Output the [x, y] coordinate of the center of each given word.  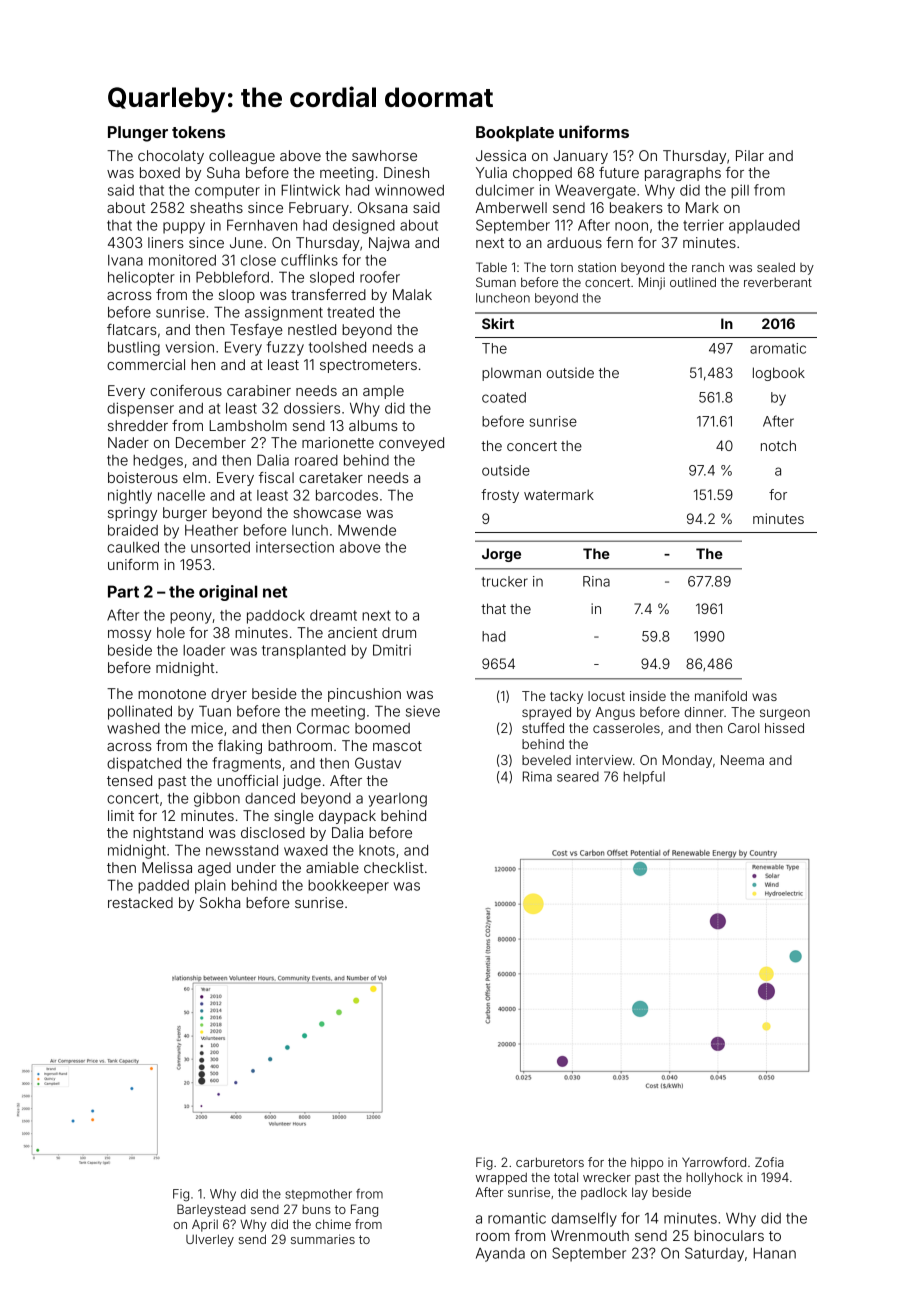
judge [302, 782]
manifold [721, 695]
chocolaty [171, 157]
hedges [158, 462]
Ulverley [210, 1240]
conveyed [411, 444]
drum [399, 632]
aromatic [778, 348]
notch [778, 445]
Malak [412, 294]
